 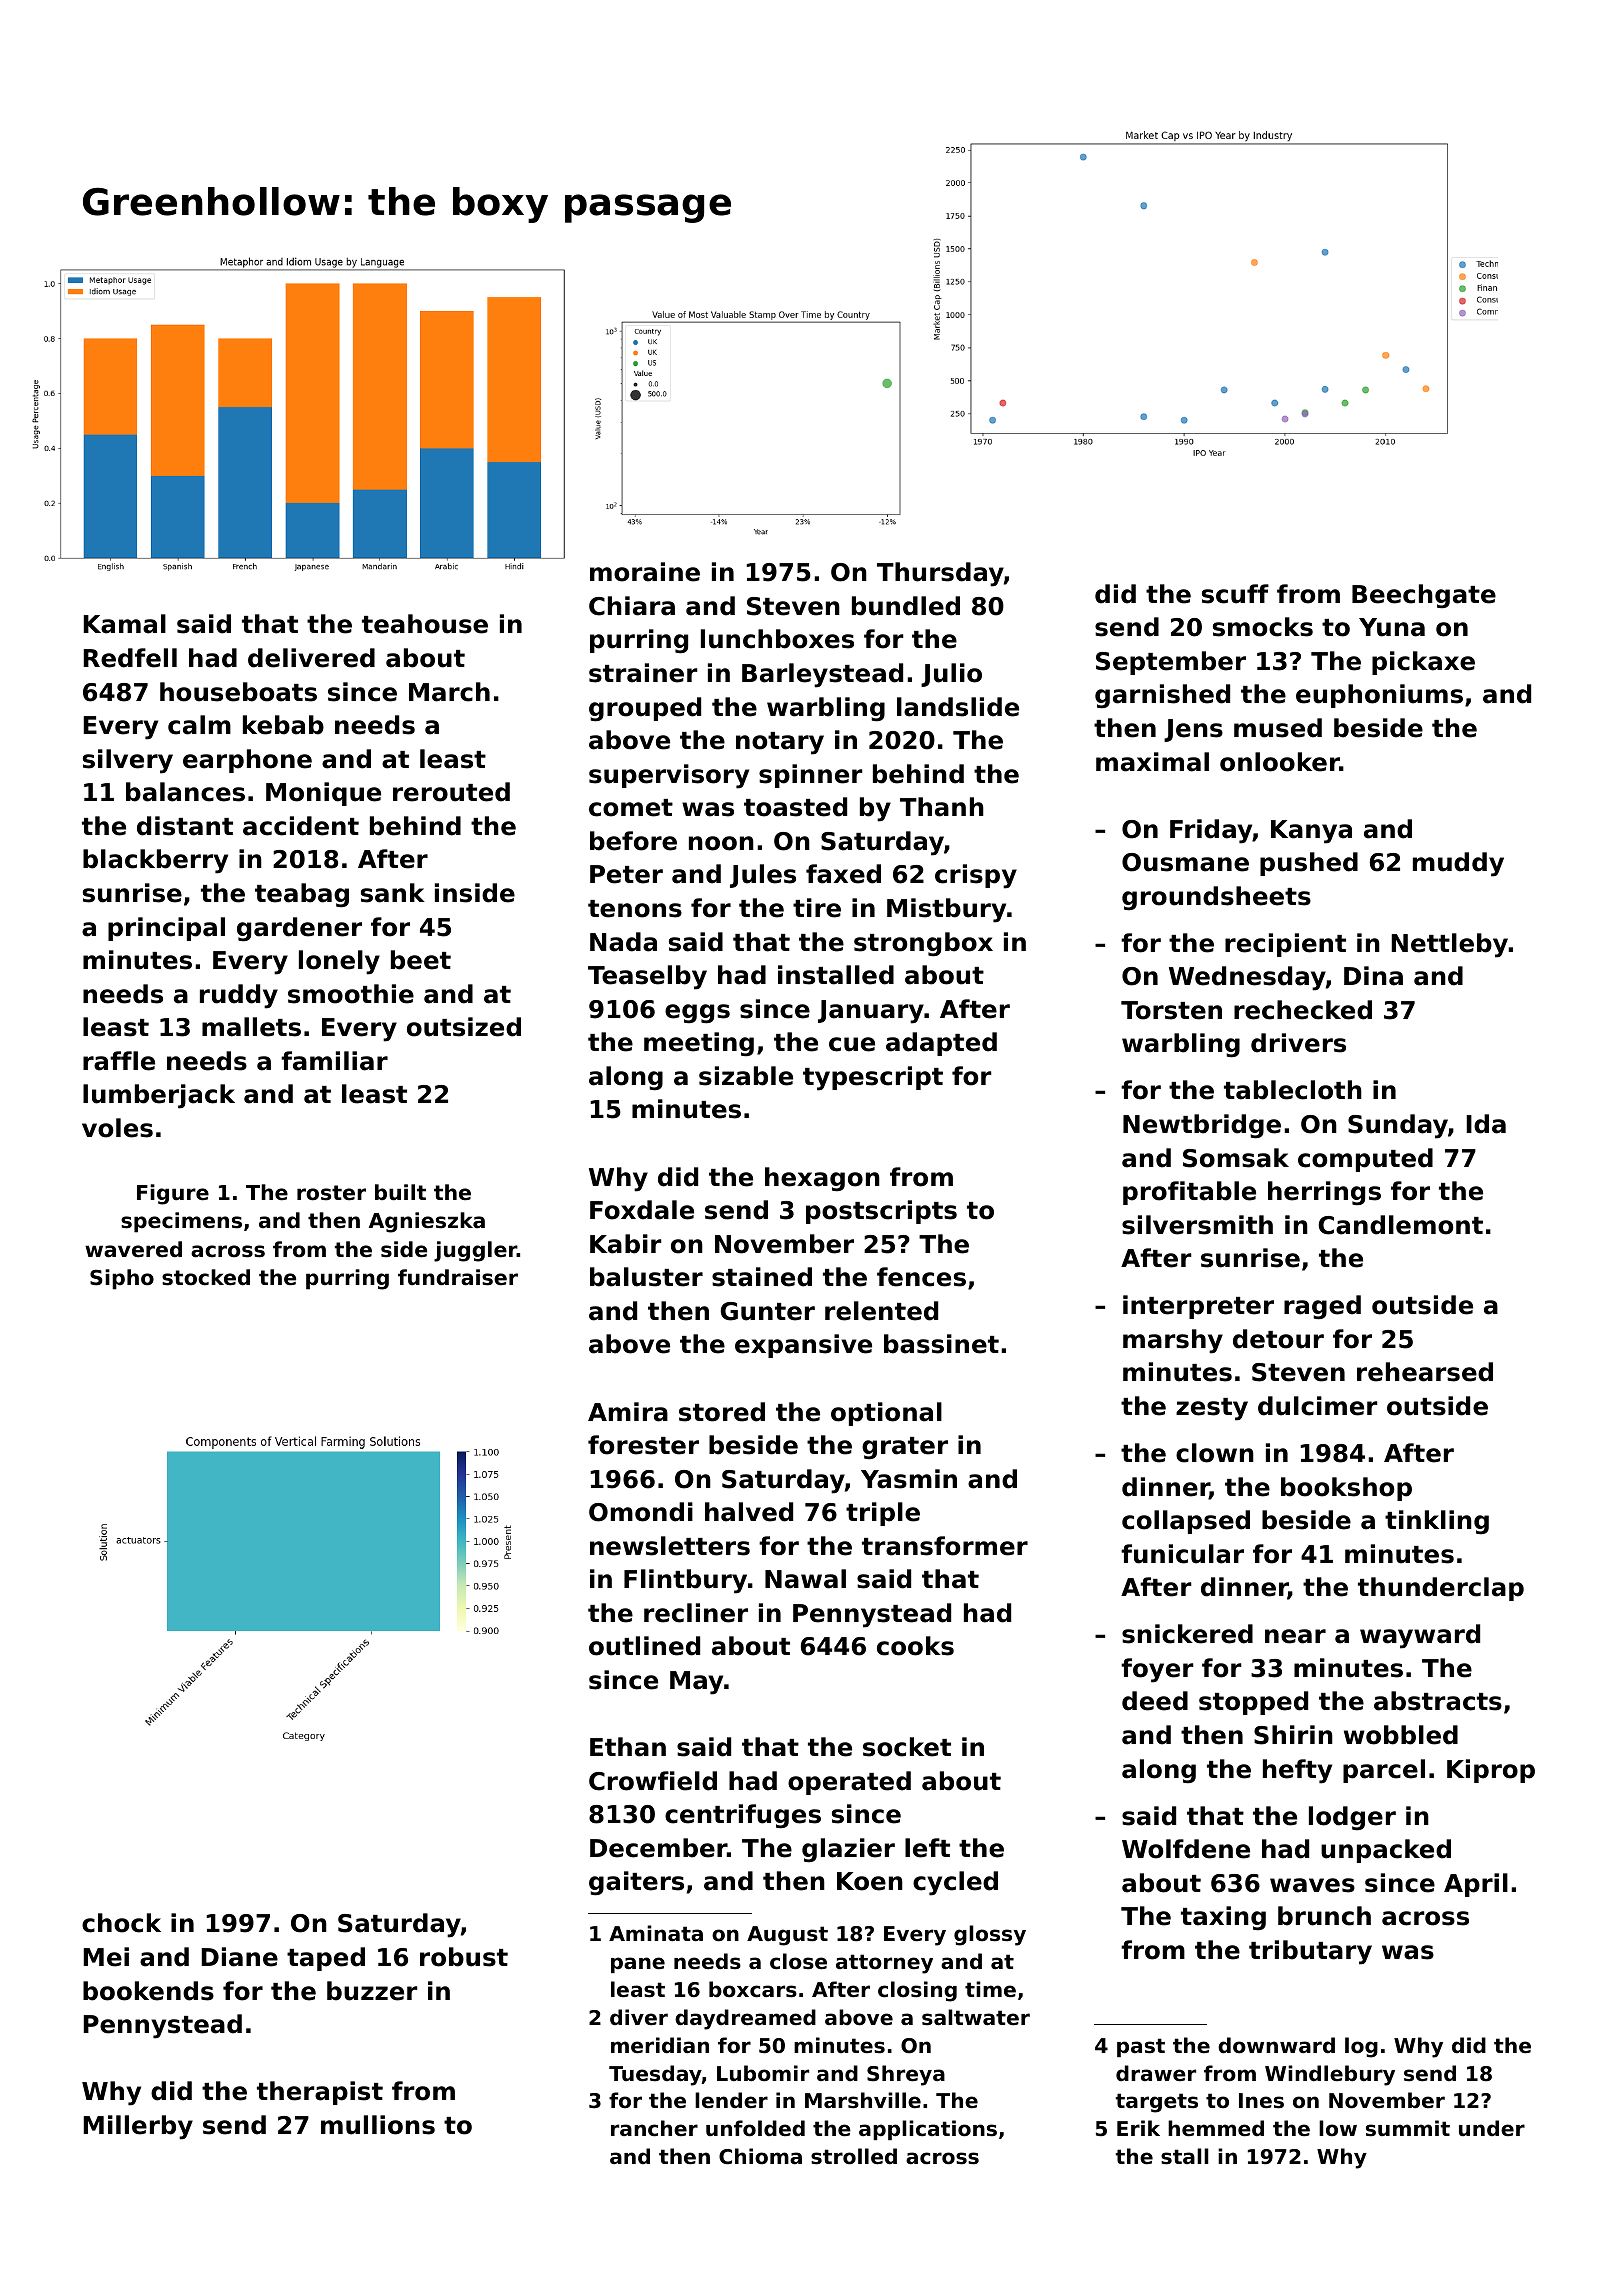 I want to click on Kiprop, so click(x=1491, y=1771).
